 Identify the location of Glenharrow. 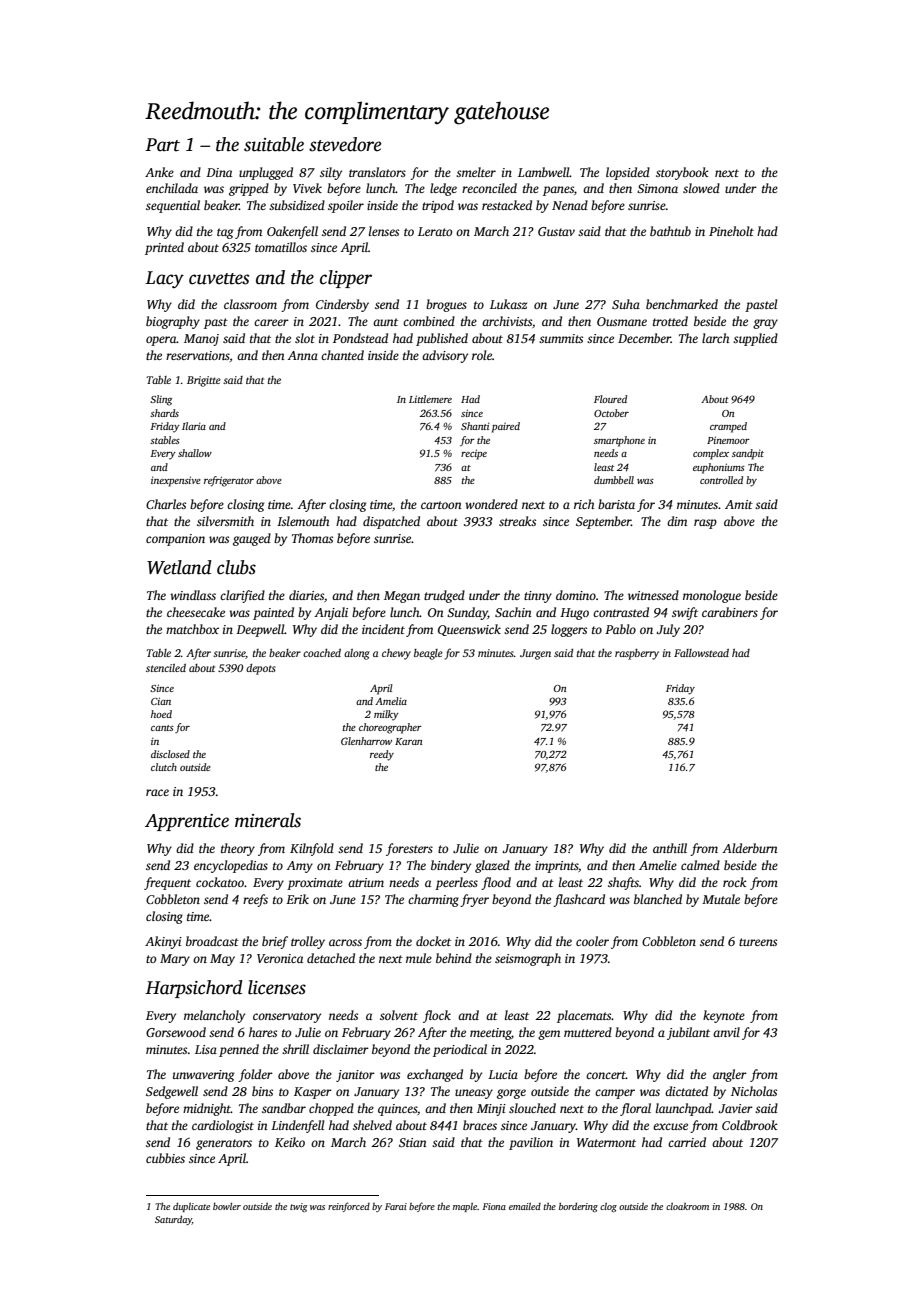
(366, 741).
